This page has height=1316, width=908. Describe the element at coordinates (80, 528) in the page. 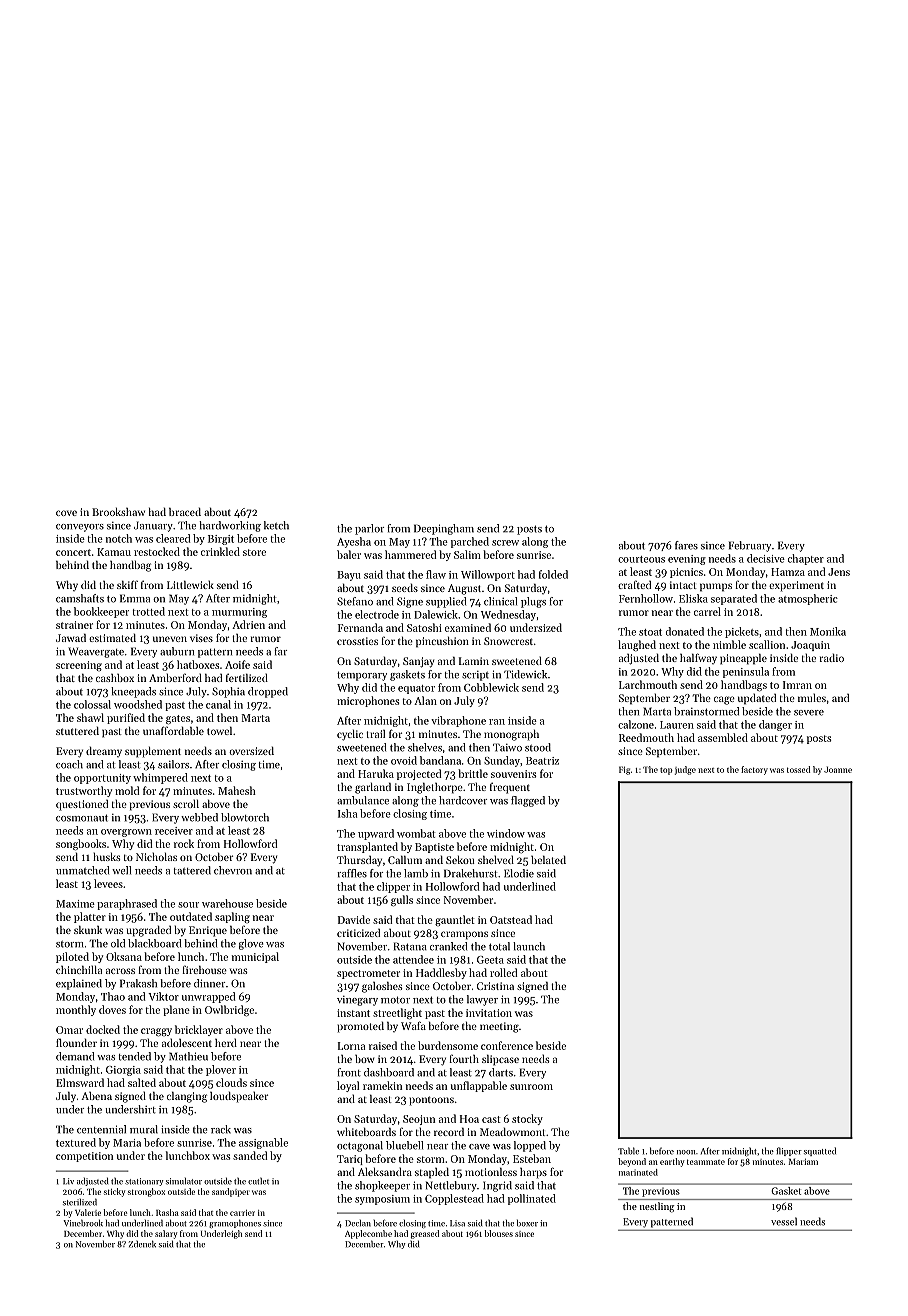

I see `conveyors` at that location.
